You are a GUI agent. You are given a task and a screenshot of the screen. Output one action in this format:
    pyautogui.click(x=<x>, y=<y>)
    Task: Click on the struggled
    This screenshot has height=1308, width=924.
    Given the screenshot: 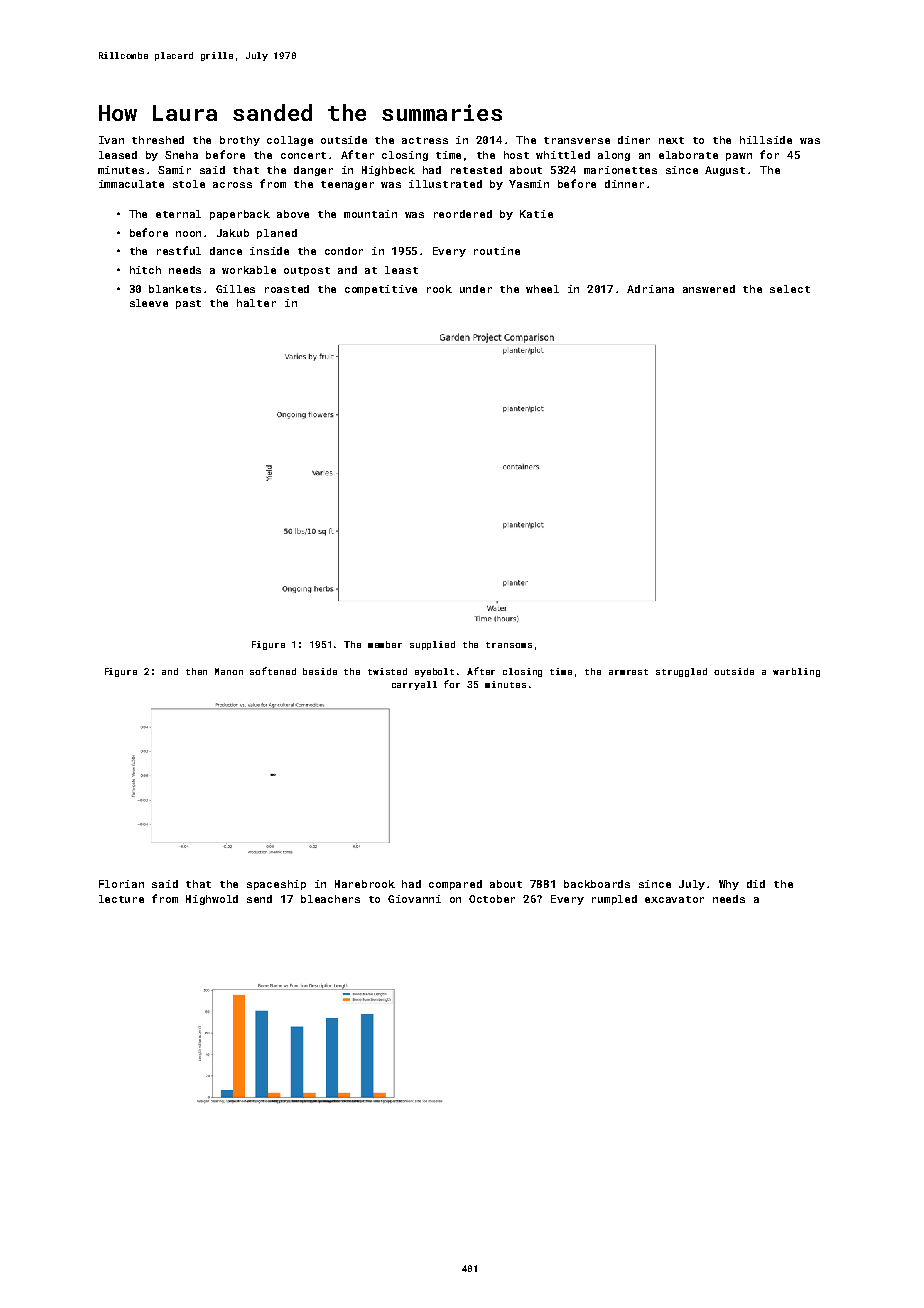 What is the action you would take?
    pyautogui.click(x=681, y=672)
